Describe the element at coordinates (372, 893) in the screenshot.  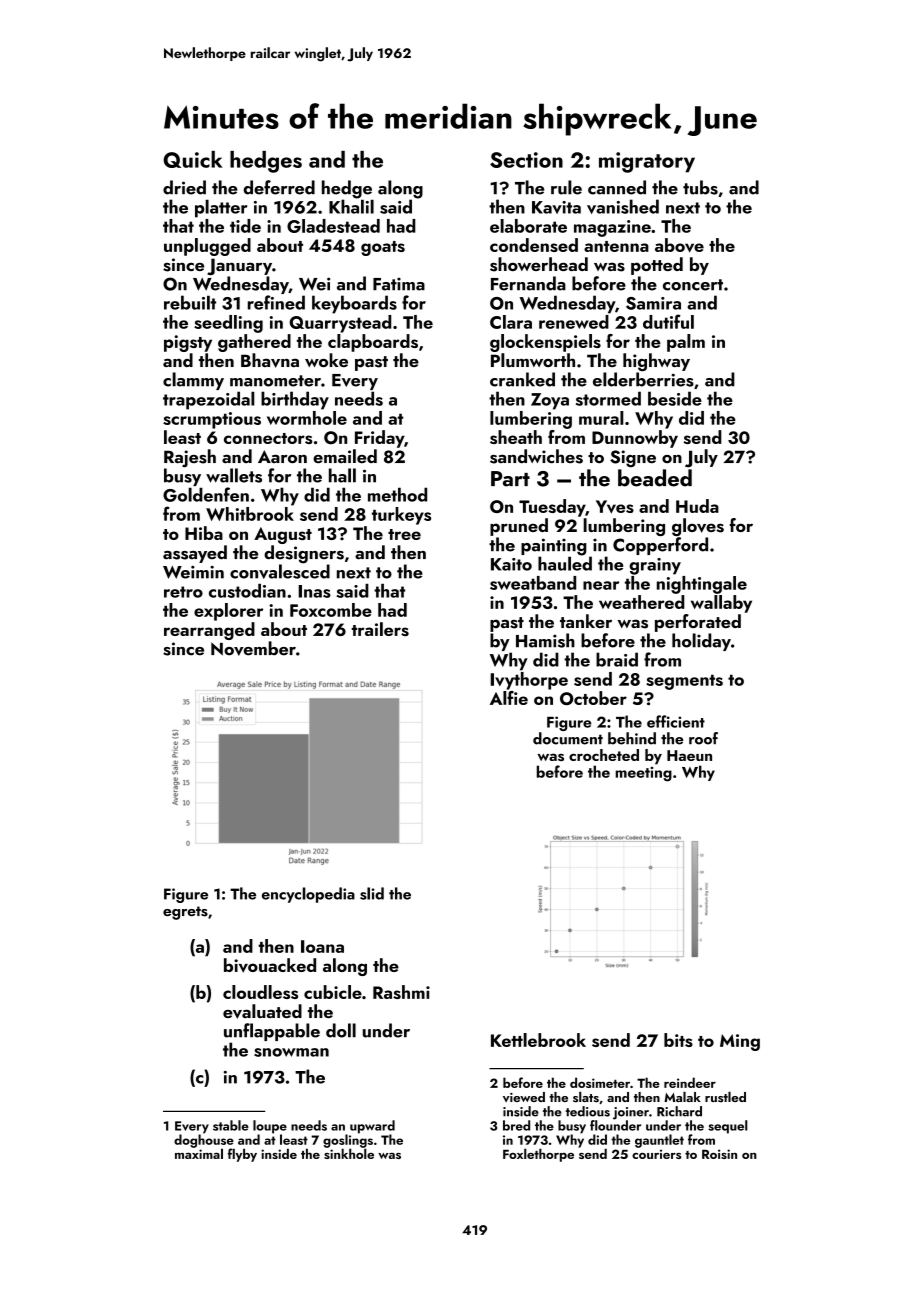
I see `slid` at that location.
